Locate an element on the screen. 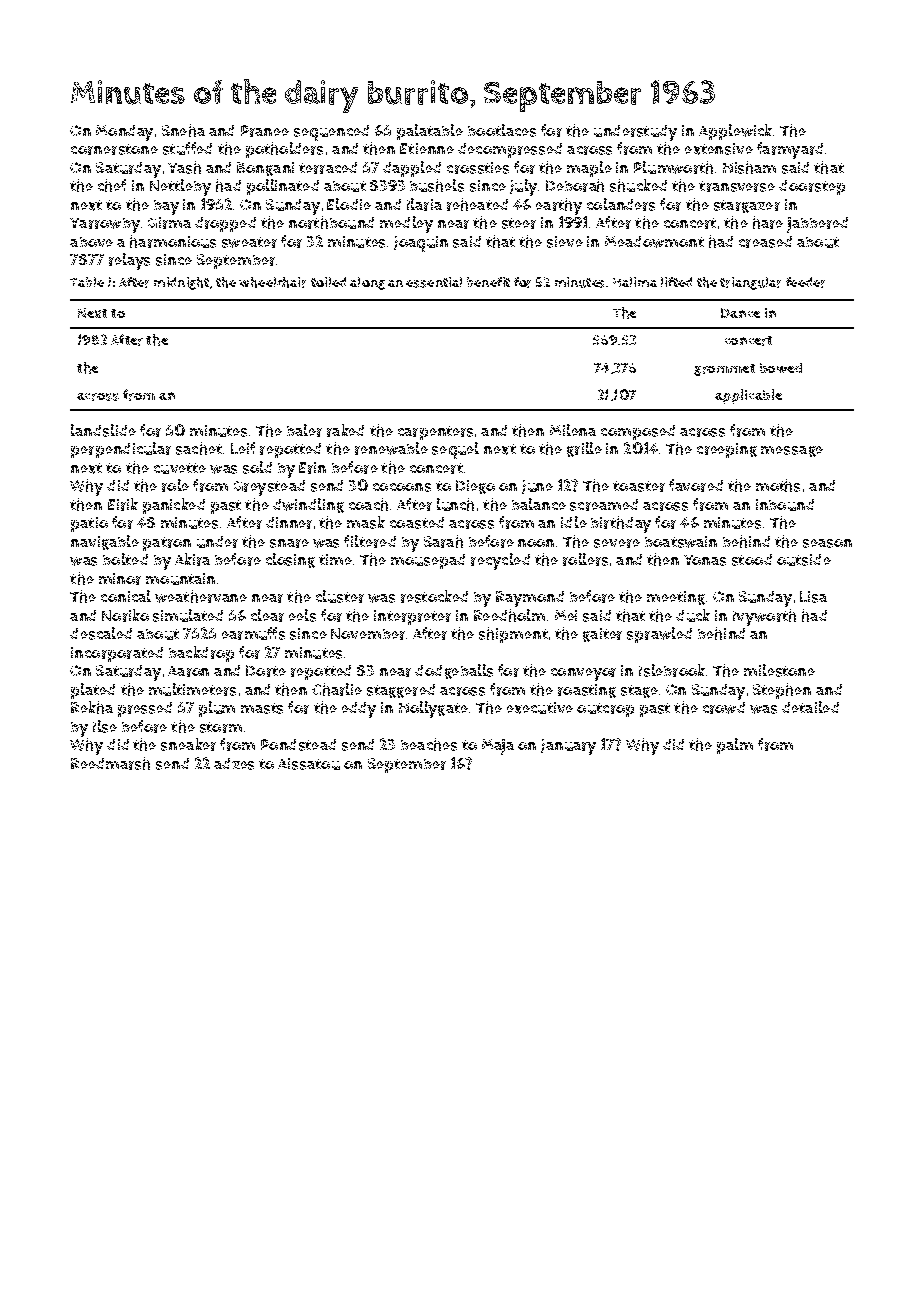 This screenshot has height=1311, width=924. Maja is located at coordinates (498, 747).
